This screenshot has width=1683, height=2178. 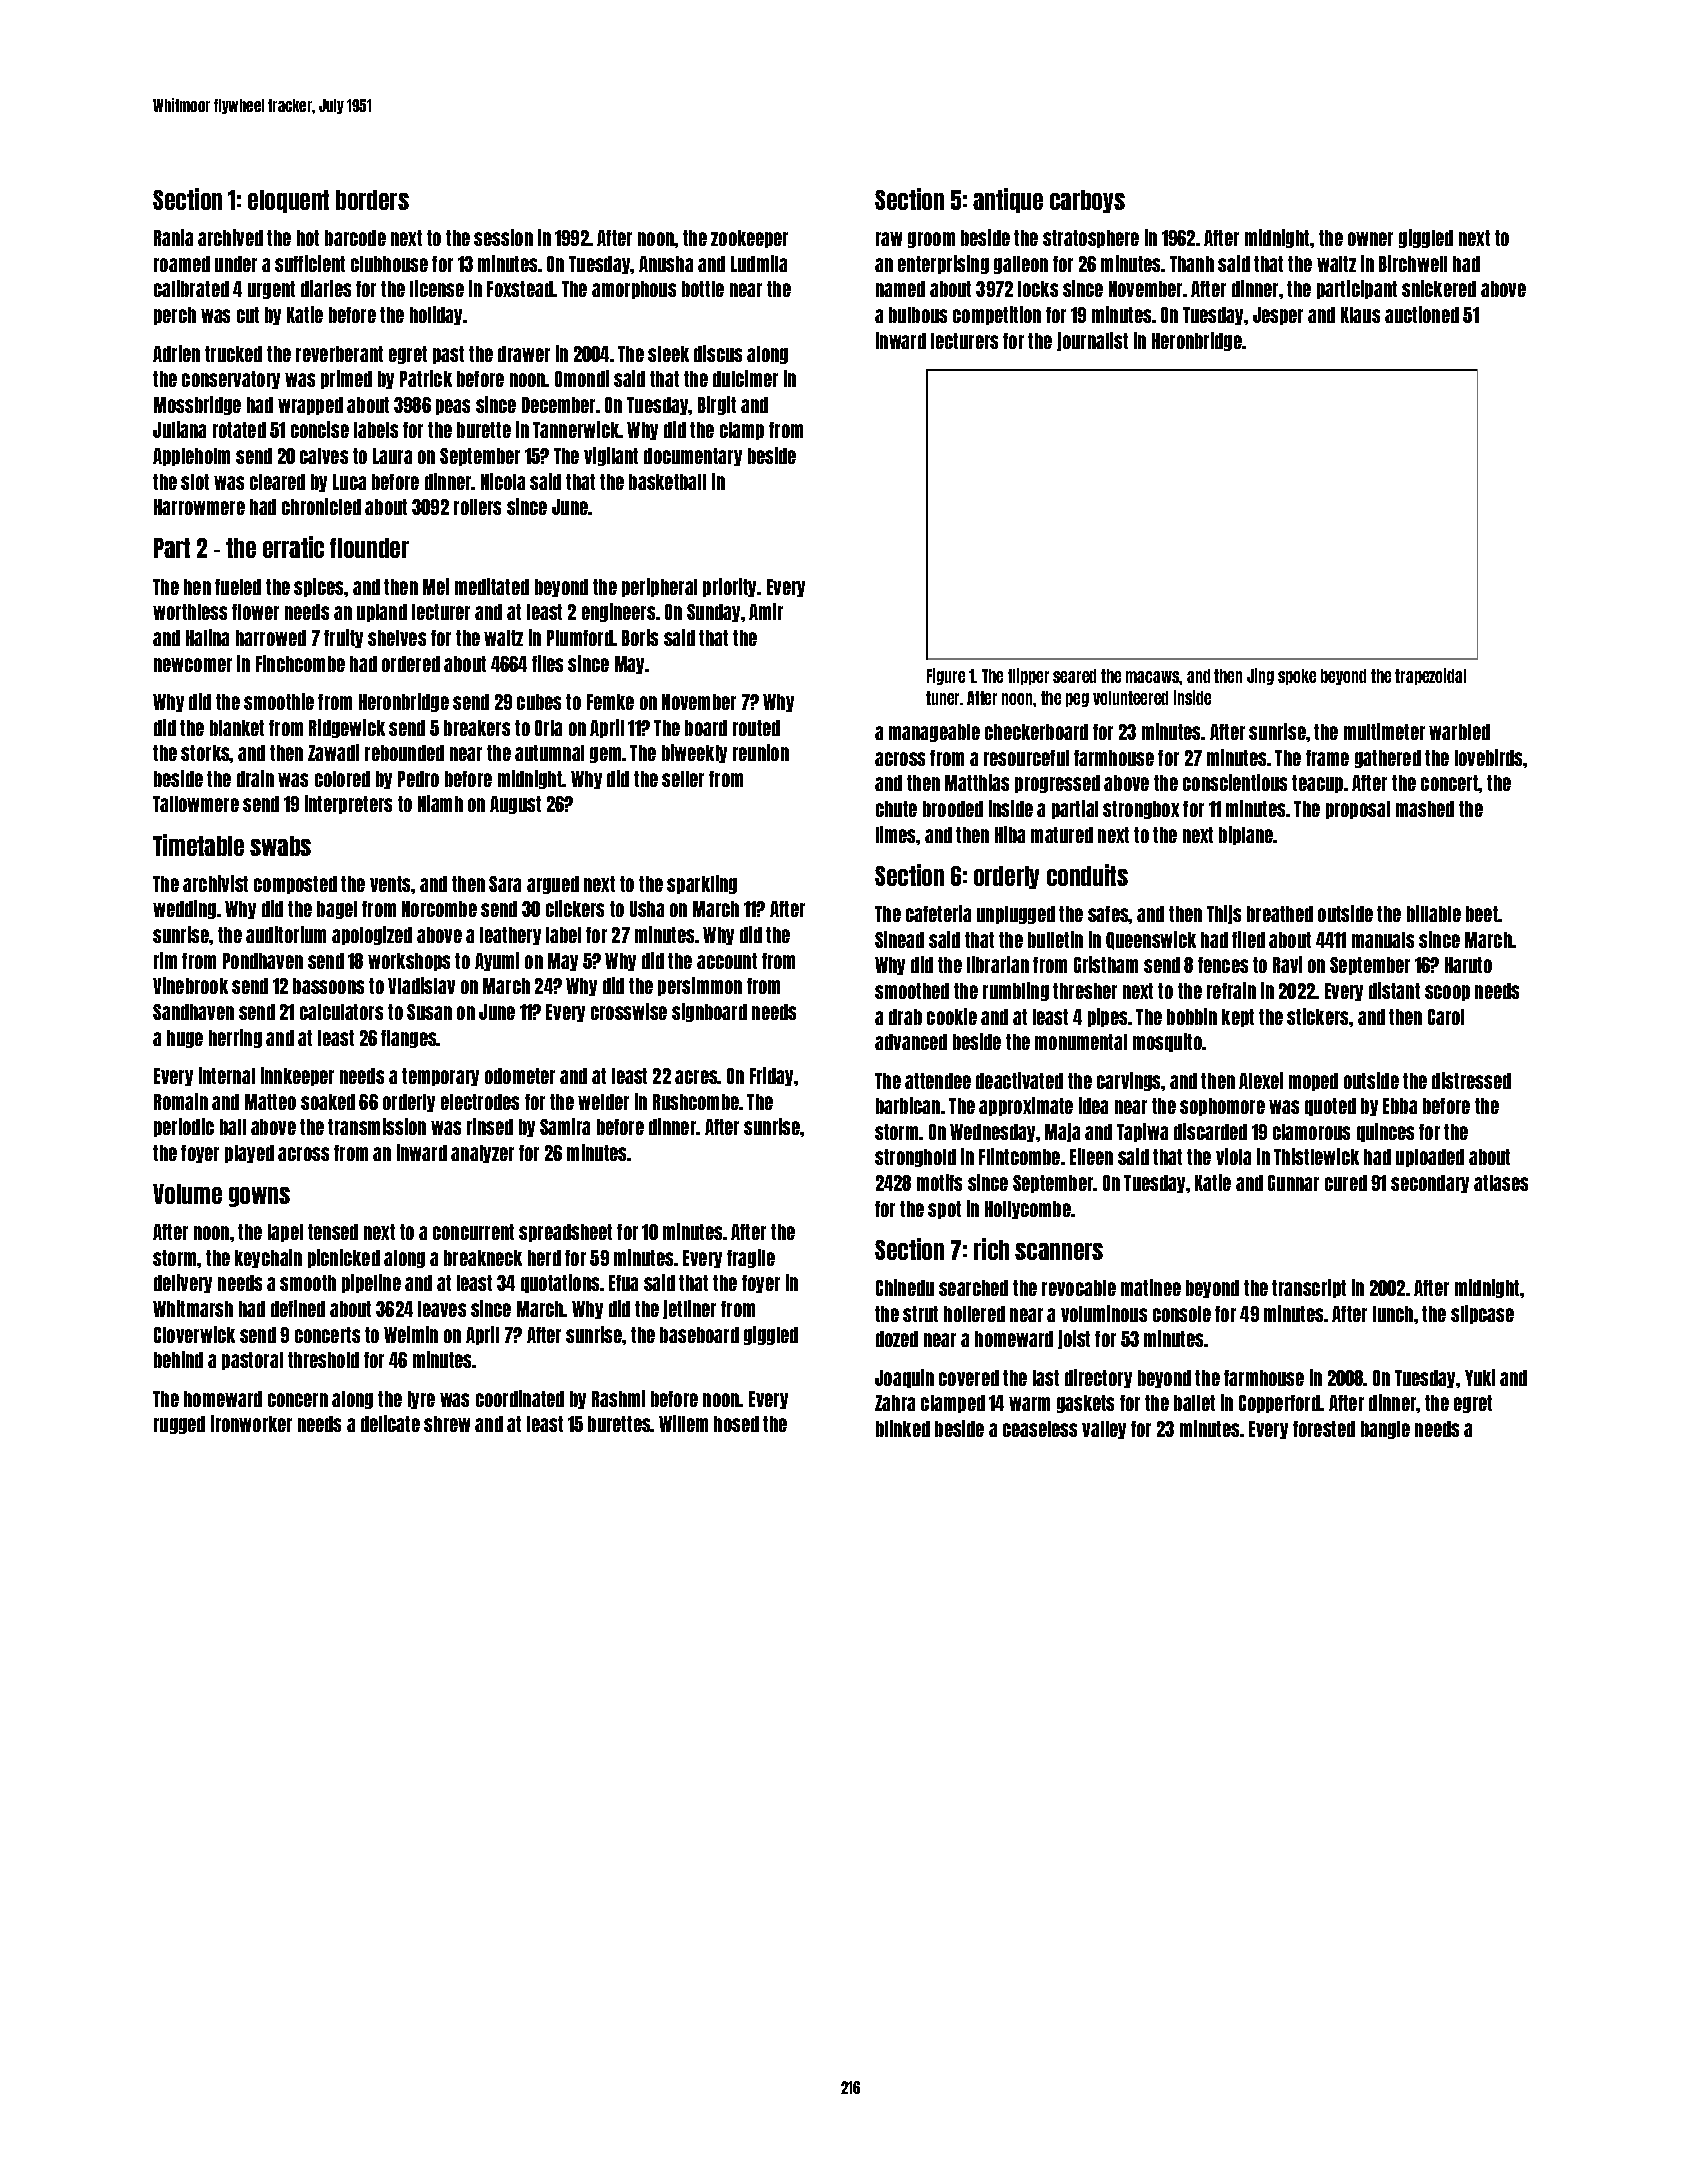 I want to click on atlases, so click(x=1501, y=1183).
